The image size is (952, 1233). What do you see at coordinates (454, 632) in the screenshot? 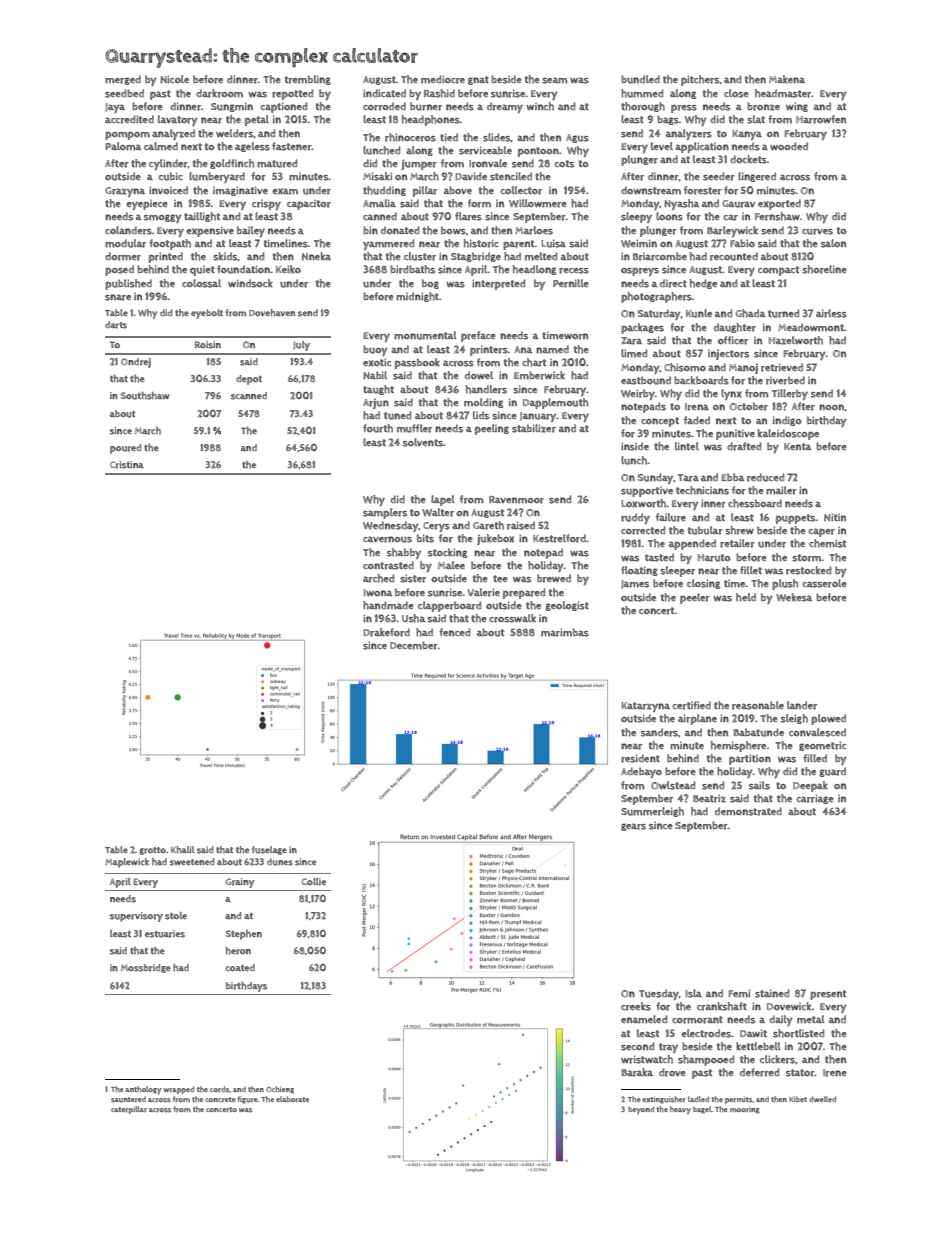
I see `fenced` at bounding box center [454, 632].
